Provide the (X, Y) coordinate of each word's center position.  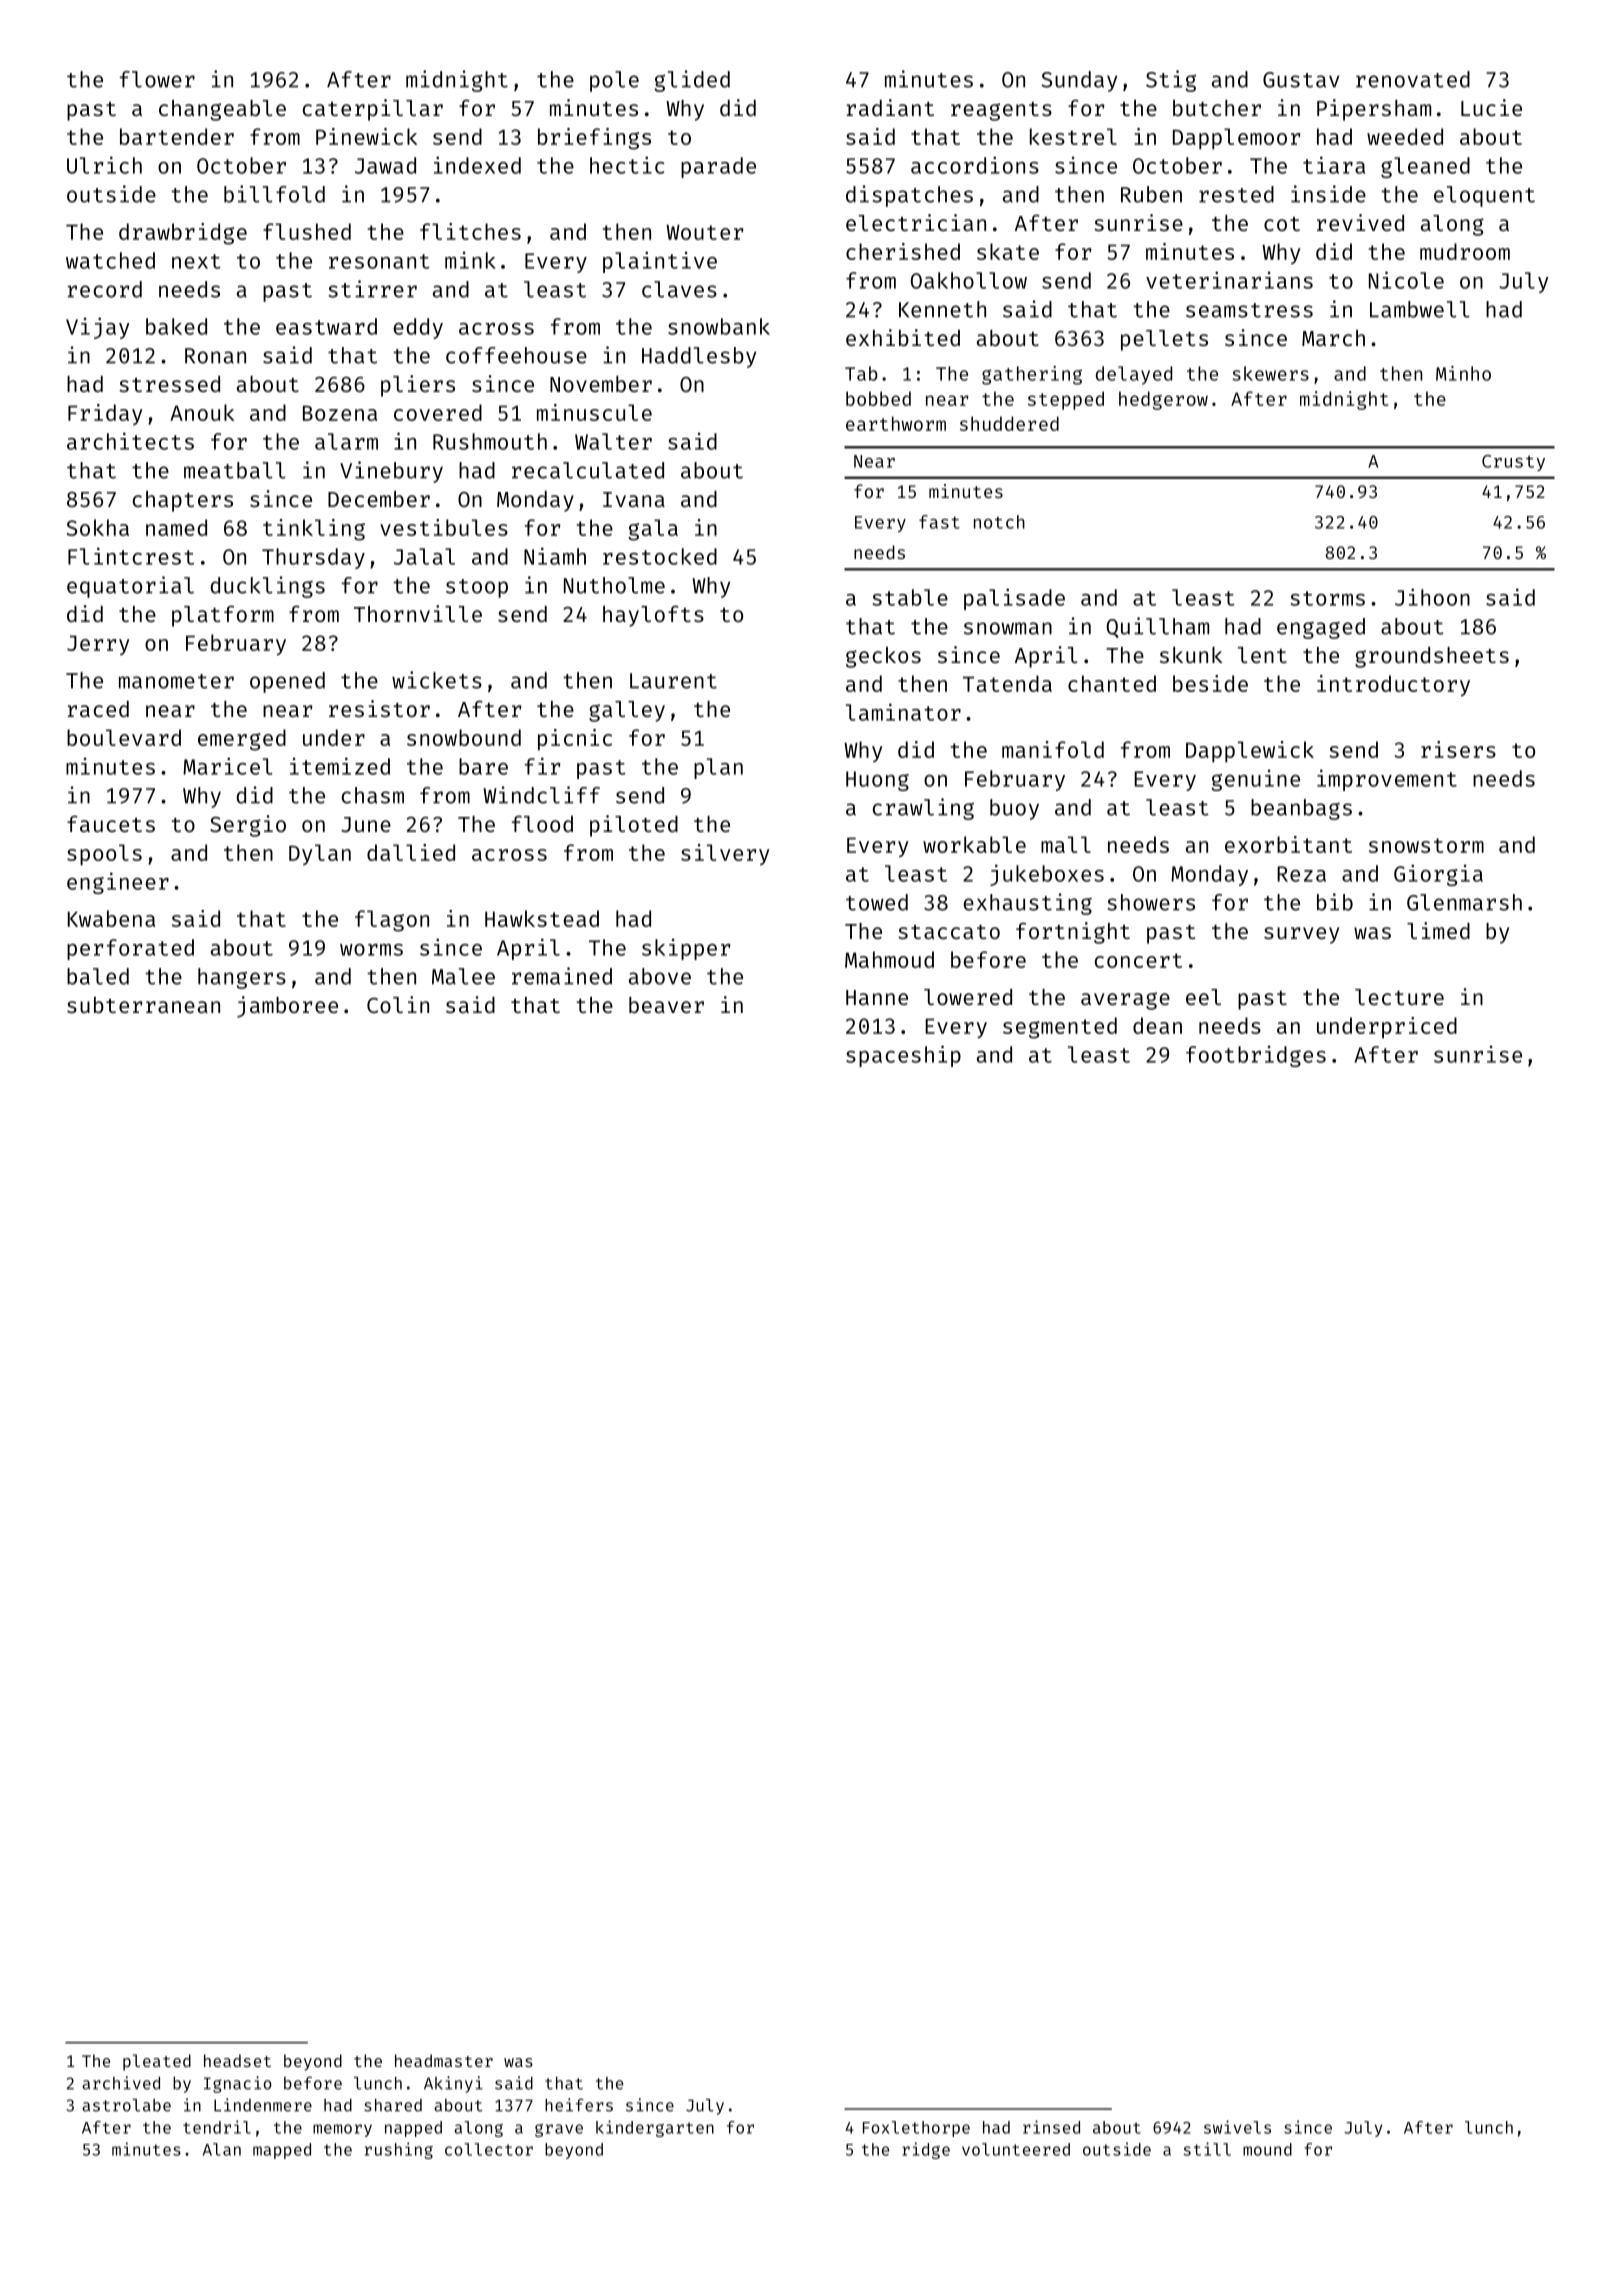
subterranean (143, 1005)
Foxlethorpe (916, 2129)
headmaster (444, 2060)
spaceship (903, 1056)
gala (653, 530)
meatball (235, 470)
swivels (1237, 2127)
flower (157, 79)
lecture (1399, 997)
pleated (157, 2062)
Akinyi (453, 2084)
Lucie (1491, 107)
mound (1267, 2149)
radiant (890, 107)
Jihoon (1432, 597)
